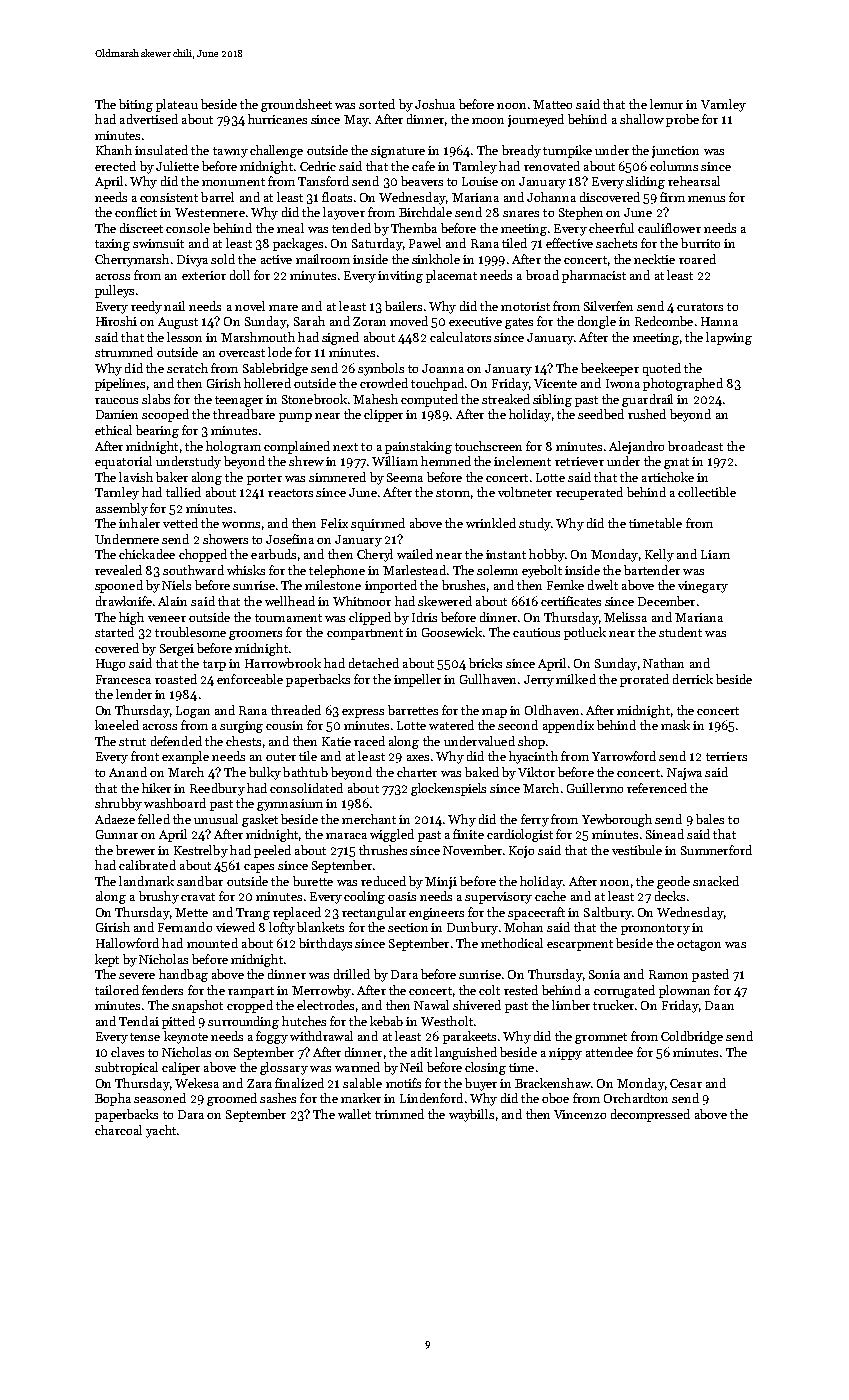 The height and width of the screenshot is (1400, 849). What do you see at coordinates (703, 587) in the screenshot?
I see `vinegary` at bounding box center [703, 587].
